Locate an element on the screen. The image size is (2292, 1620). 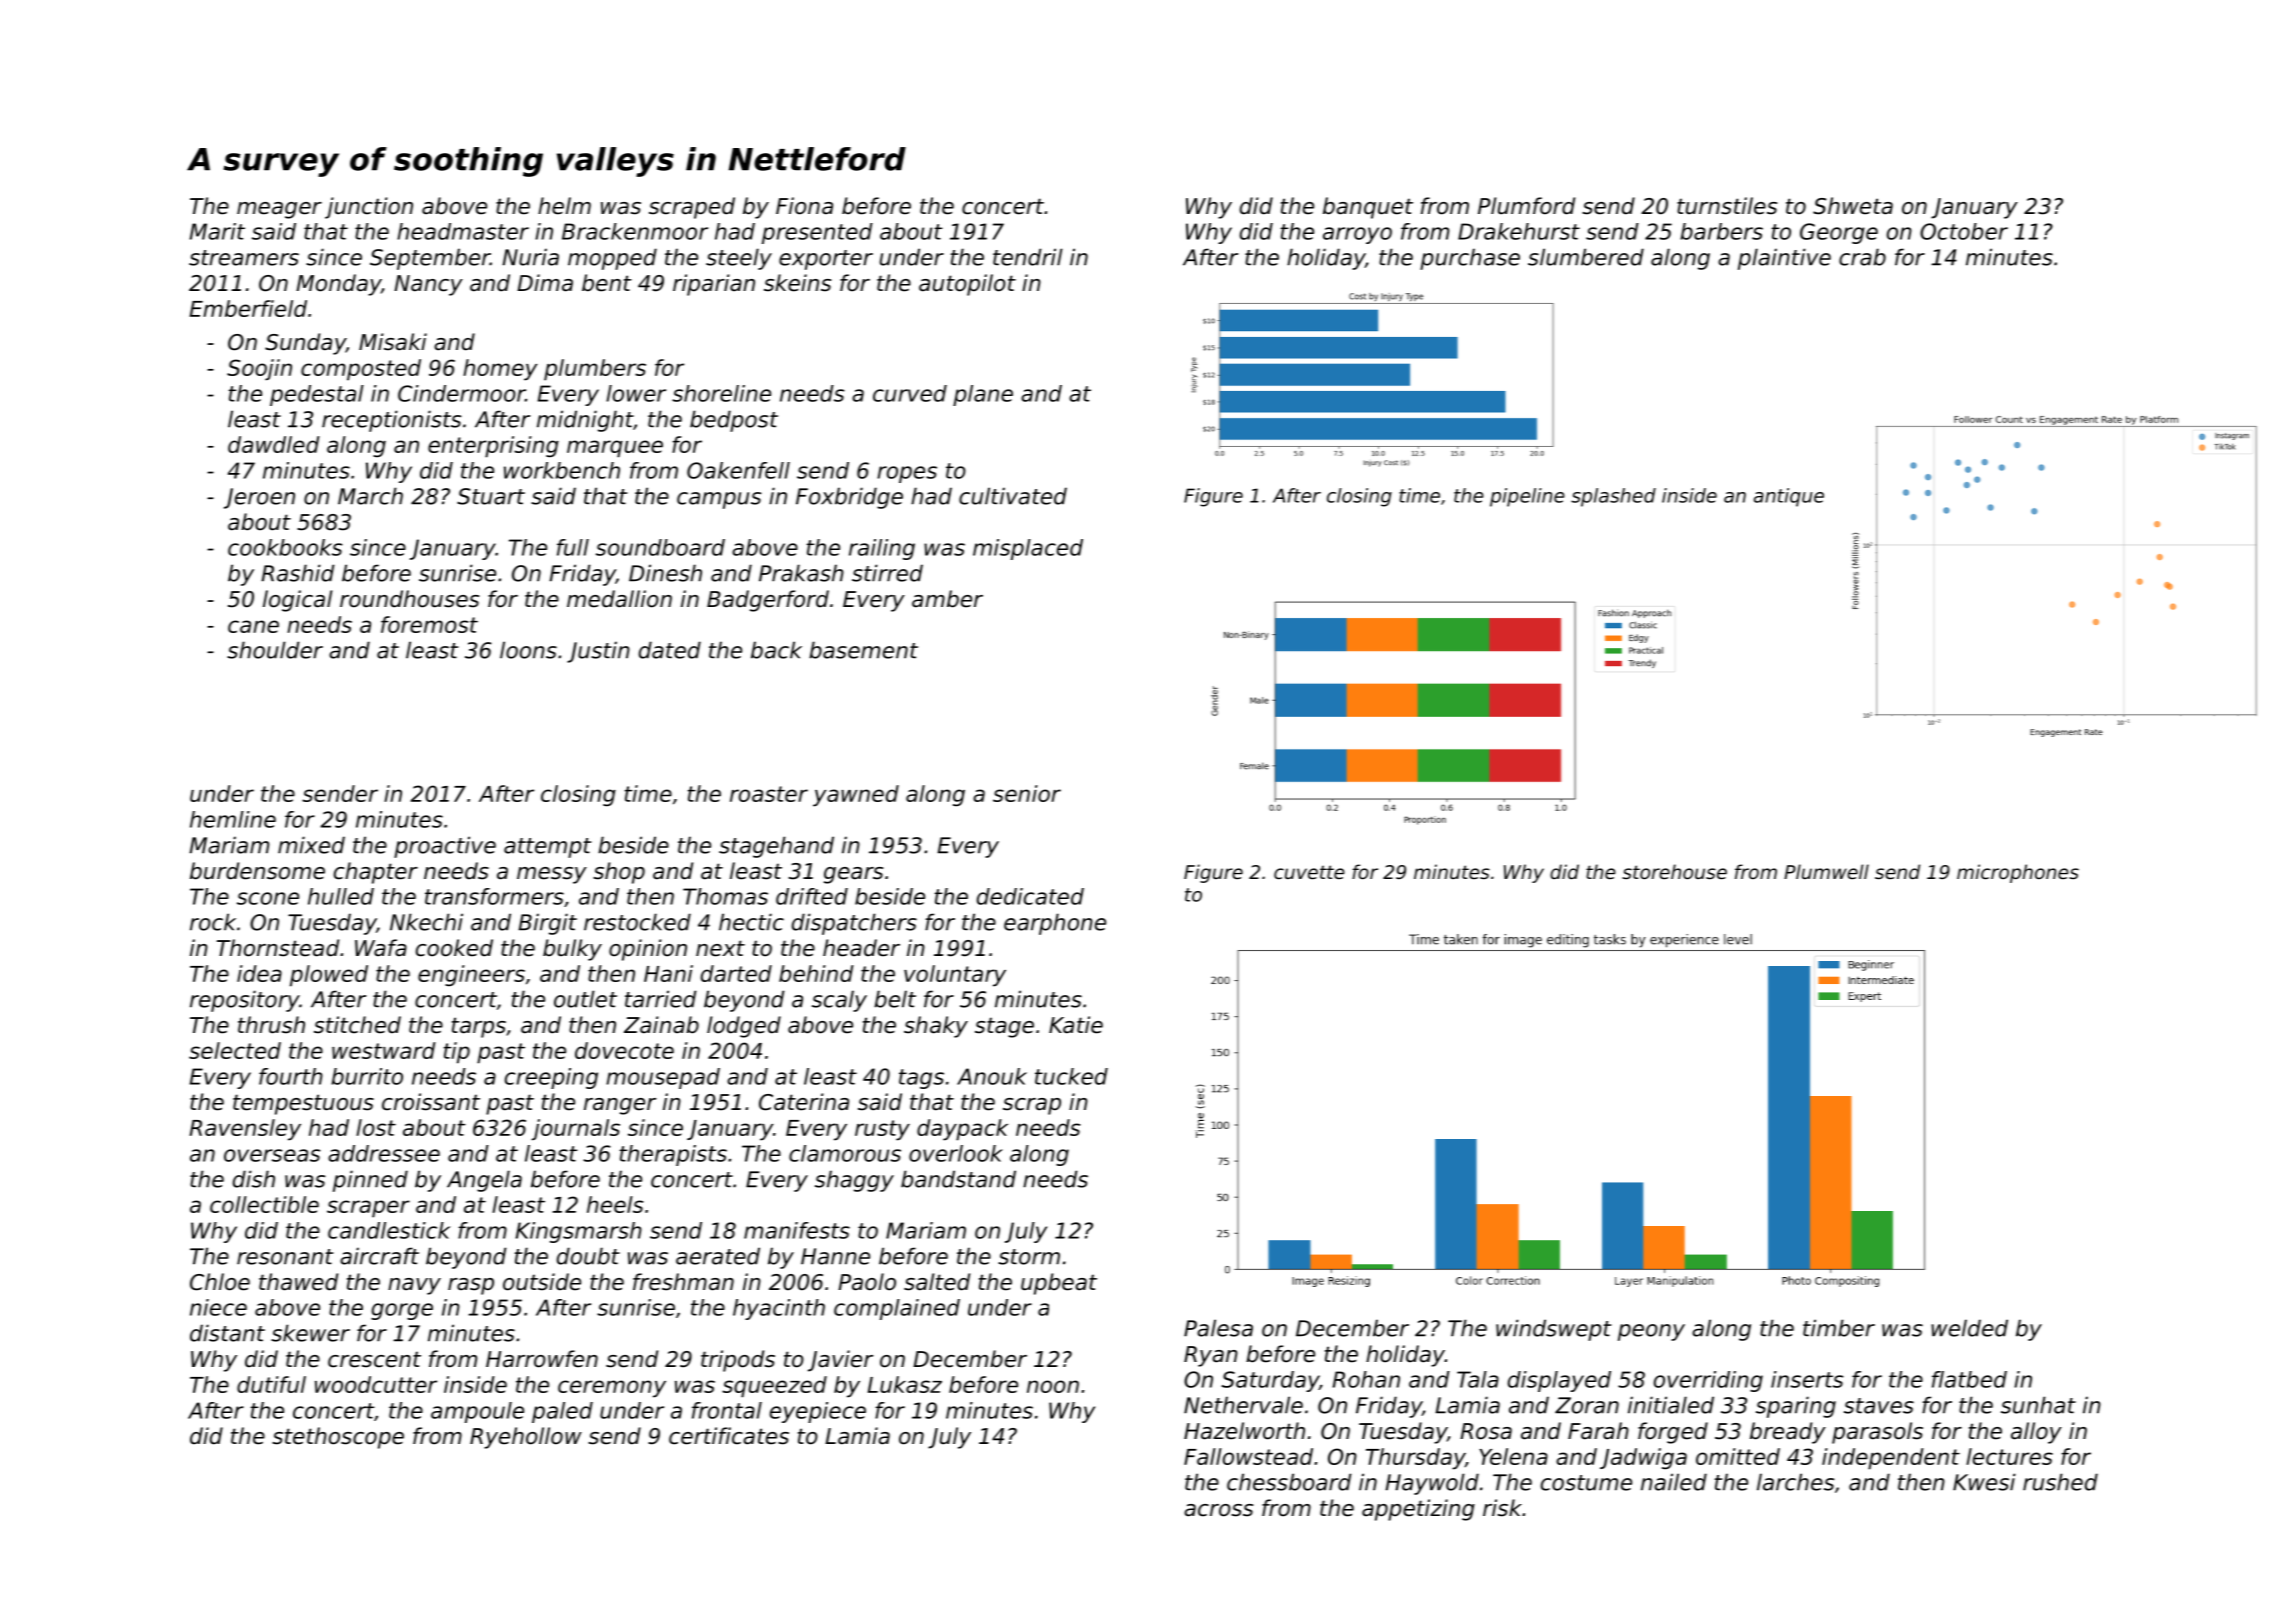
proactive is located at coordinates (445, 847).
